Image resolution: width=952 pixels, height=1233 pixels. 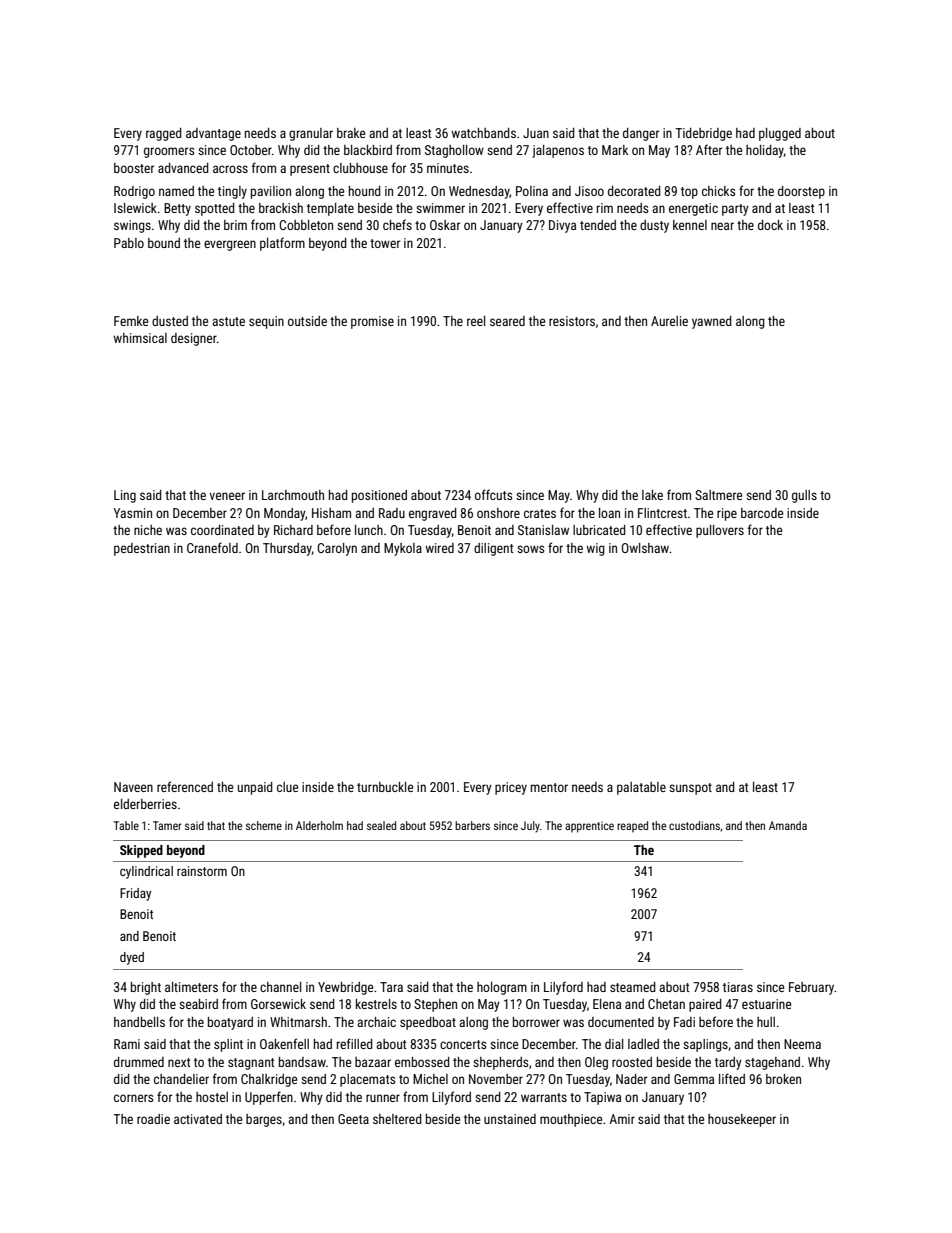 I want to click on granular, so click(x=311, y=134).
